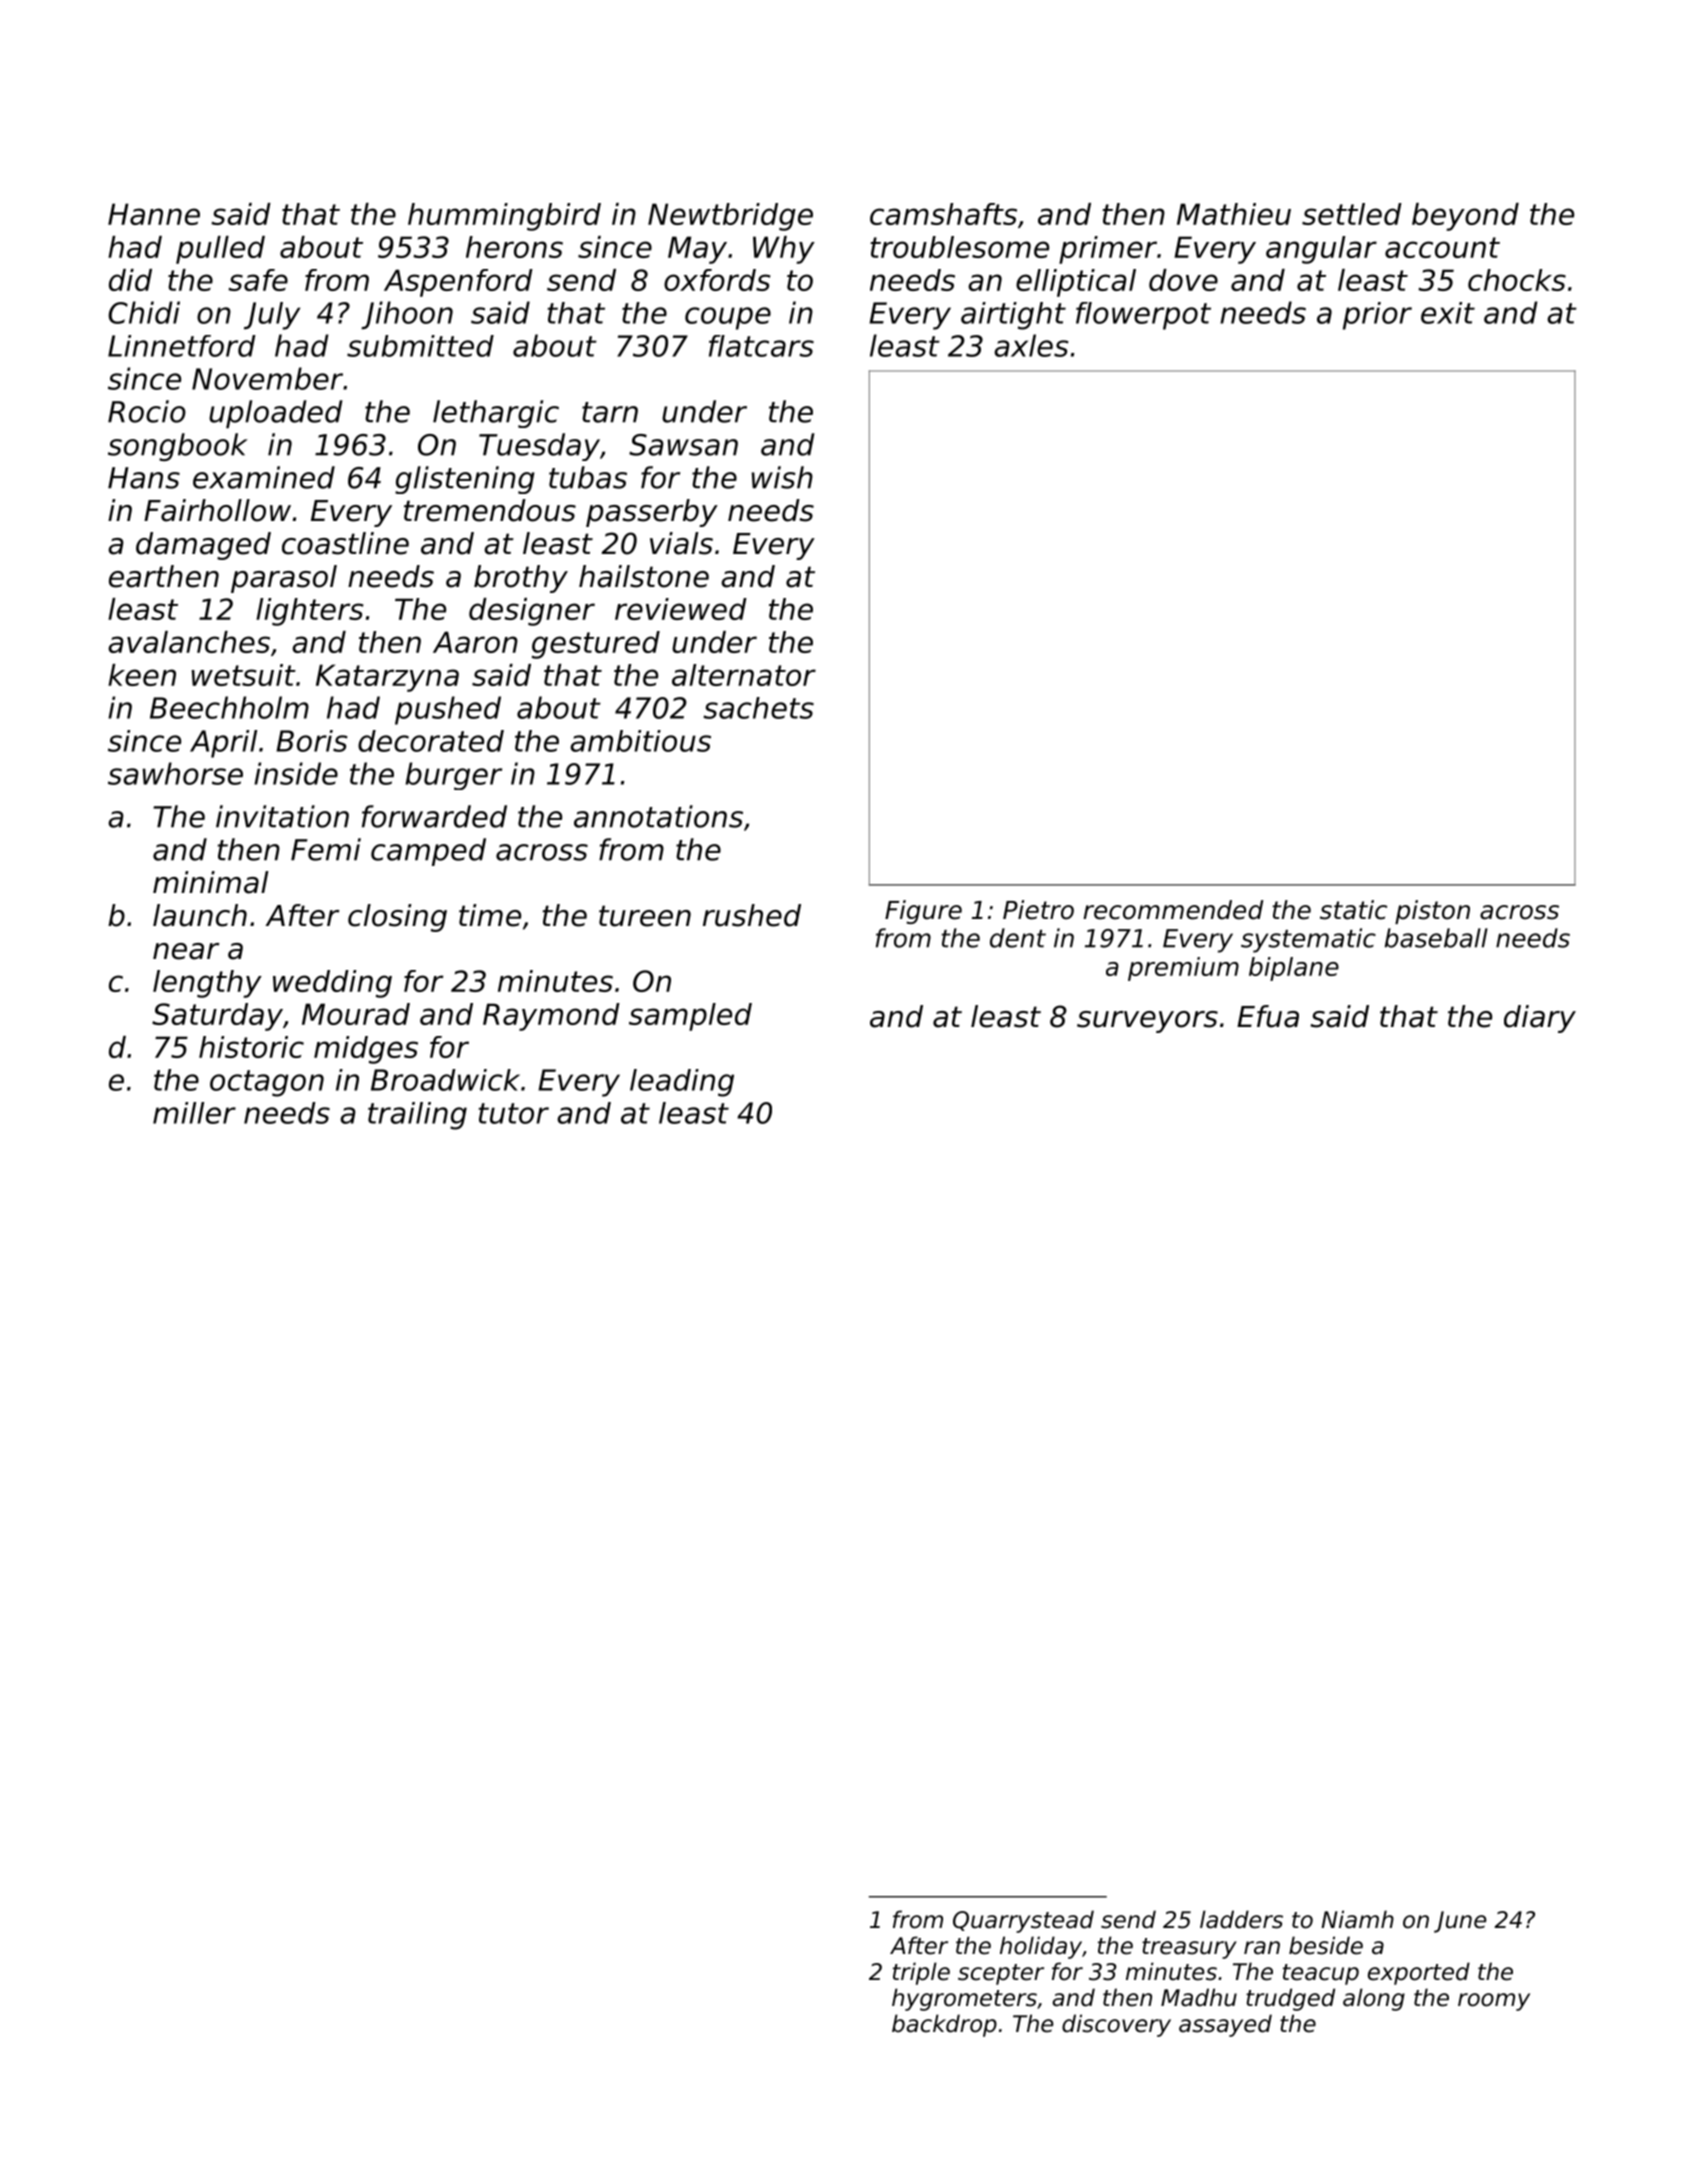 The width and height of the image is (1683, 2178). What do you see at coordinates (944, 2025) in the image?
I see `backdrop` at bounding box center [944, 2025].
